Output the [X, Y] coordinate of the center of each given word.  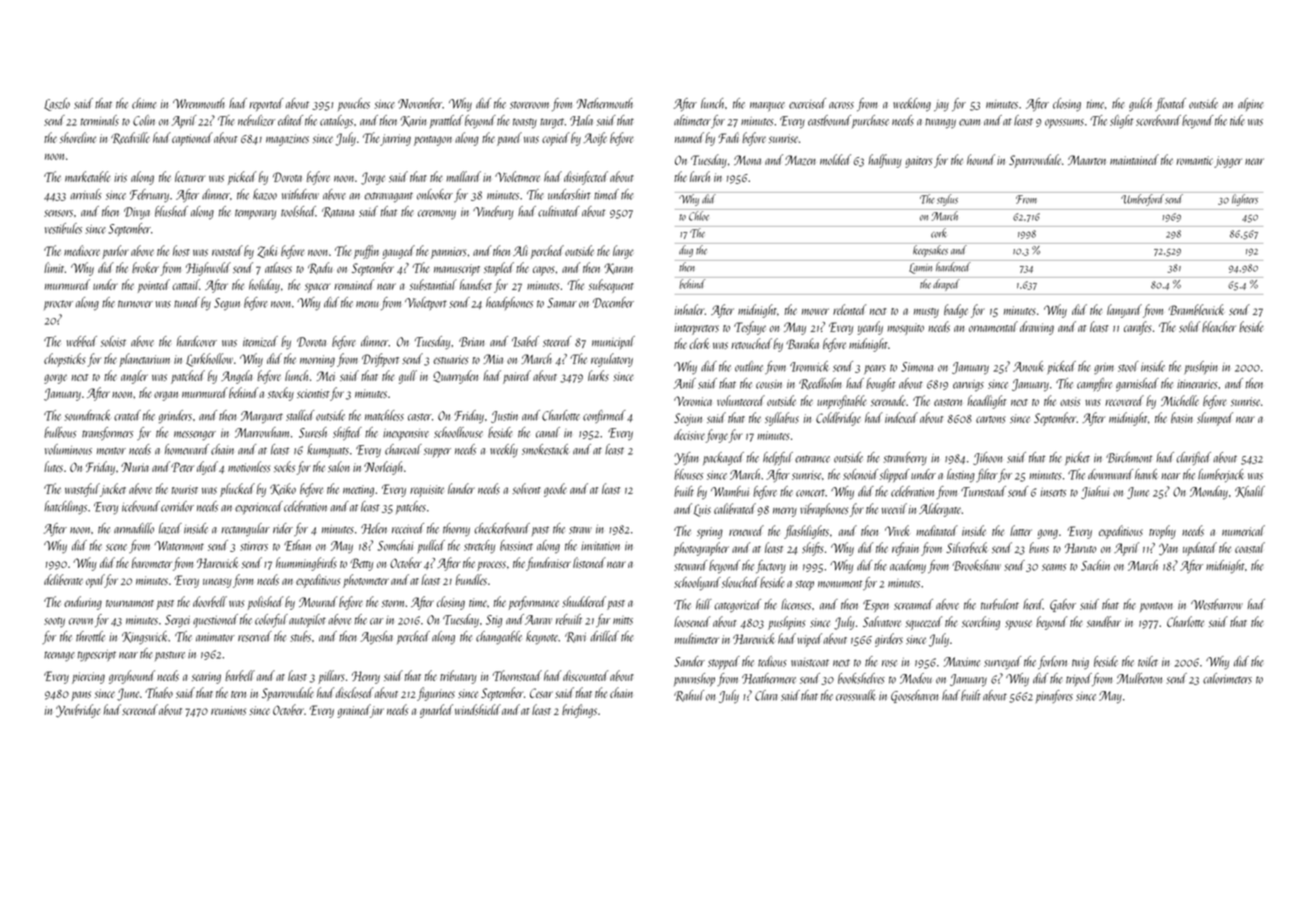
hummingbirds [306, 564]
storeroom [529, 105]
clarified [1193, 458]
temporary [255, 214]
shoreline [78, 137]
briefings [579, 711]
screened [140, 709]
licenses [796, 604]
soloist [113, 341]
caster [420, 417]
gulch [1140, 104]
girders [889, 640]
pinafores [1054, 696]
